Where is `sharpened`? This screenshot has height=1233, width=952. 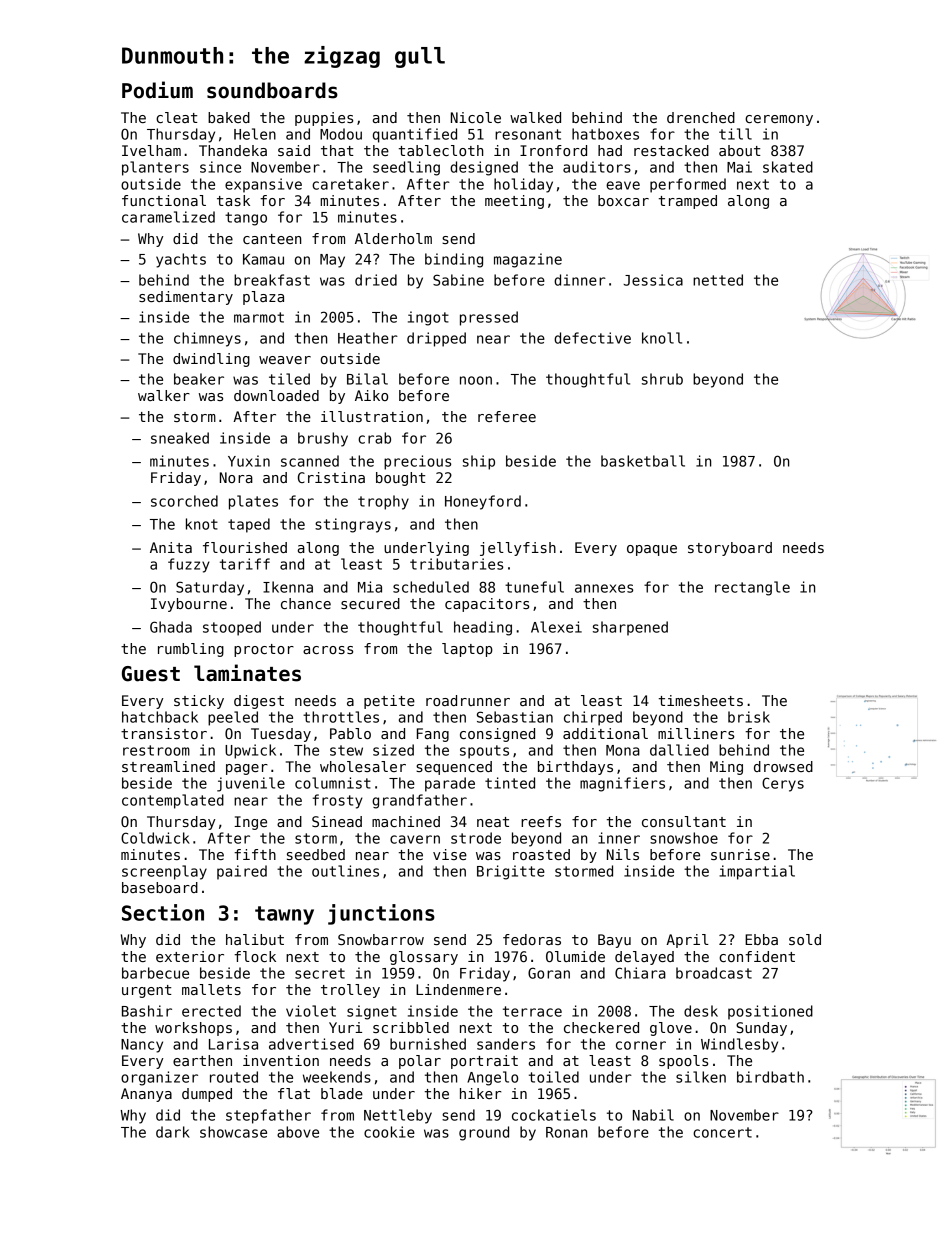 sharpened is located at coordinates (630, 628).
